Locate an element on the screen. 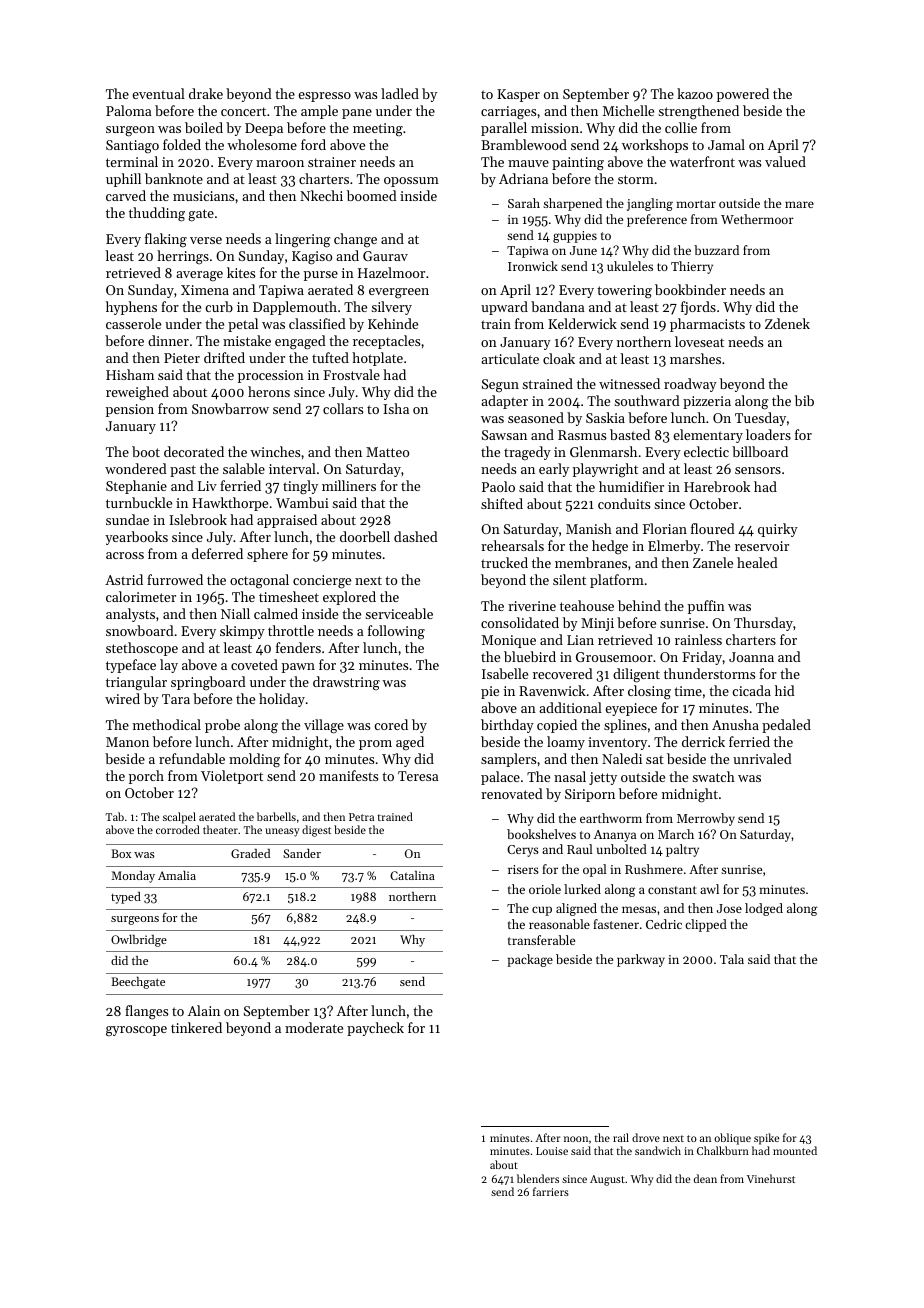 This screenshot has height=1308, width=924. holiday is located at coordinates (282, 700).
